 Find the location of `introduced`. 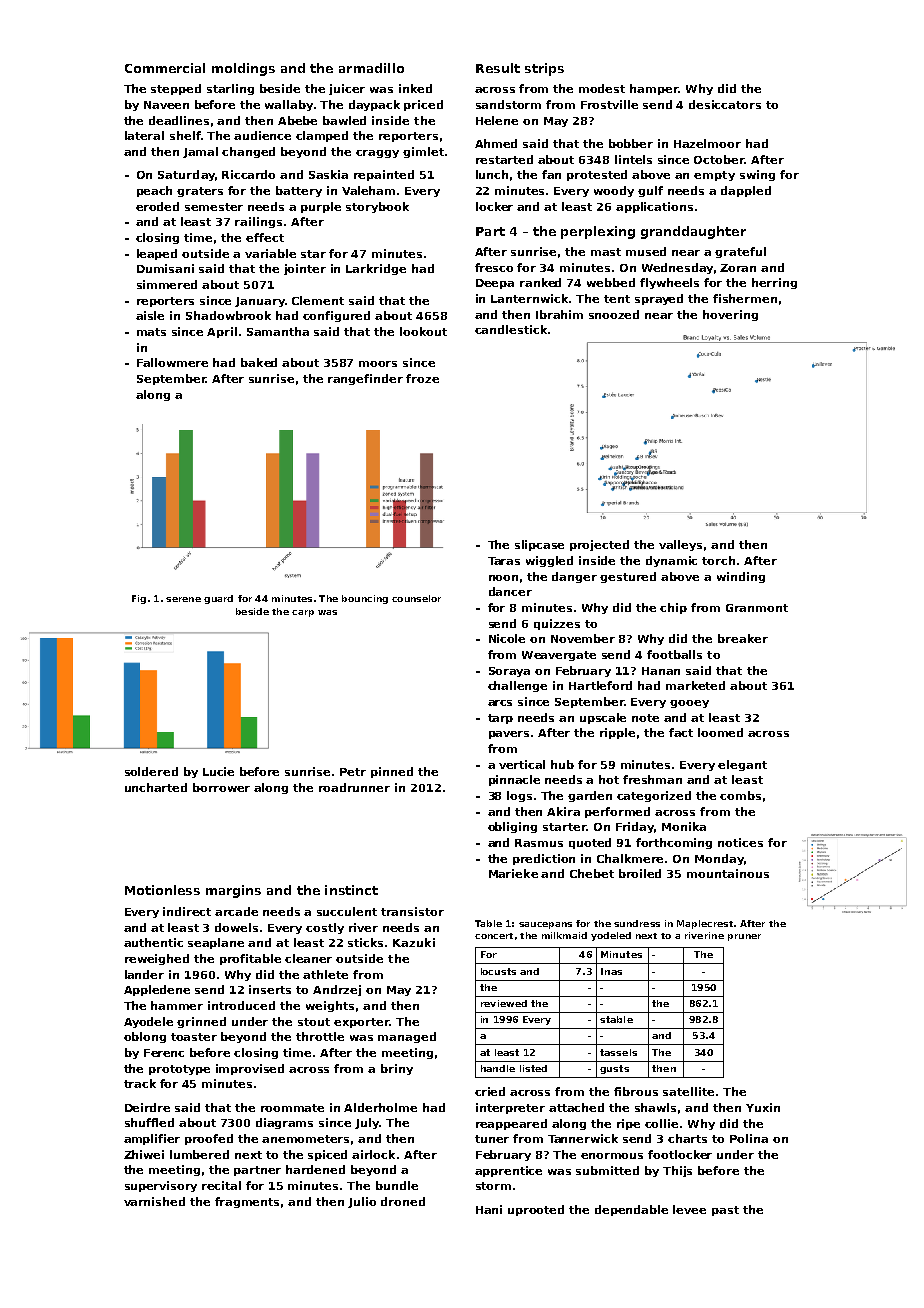

introduced is located at coordinates (241, 1005).
